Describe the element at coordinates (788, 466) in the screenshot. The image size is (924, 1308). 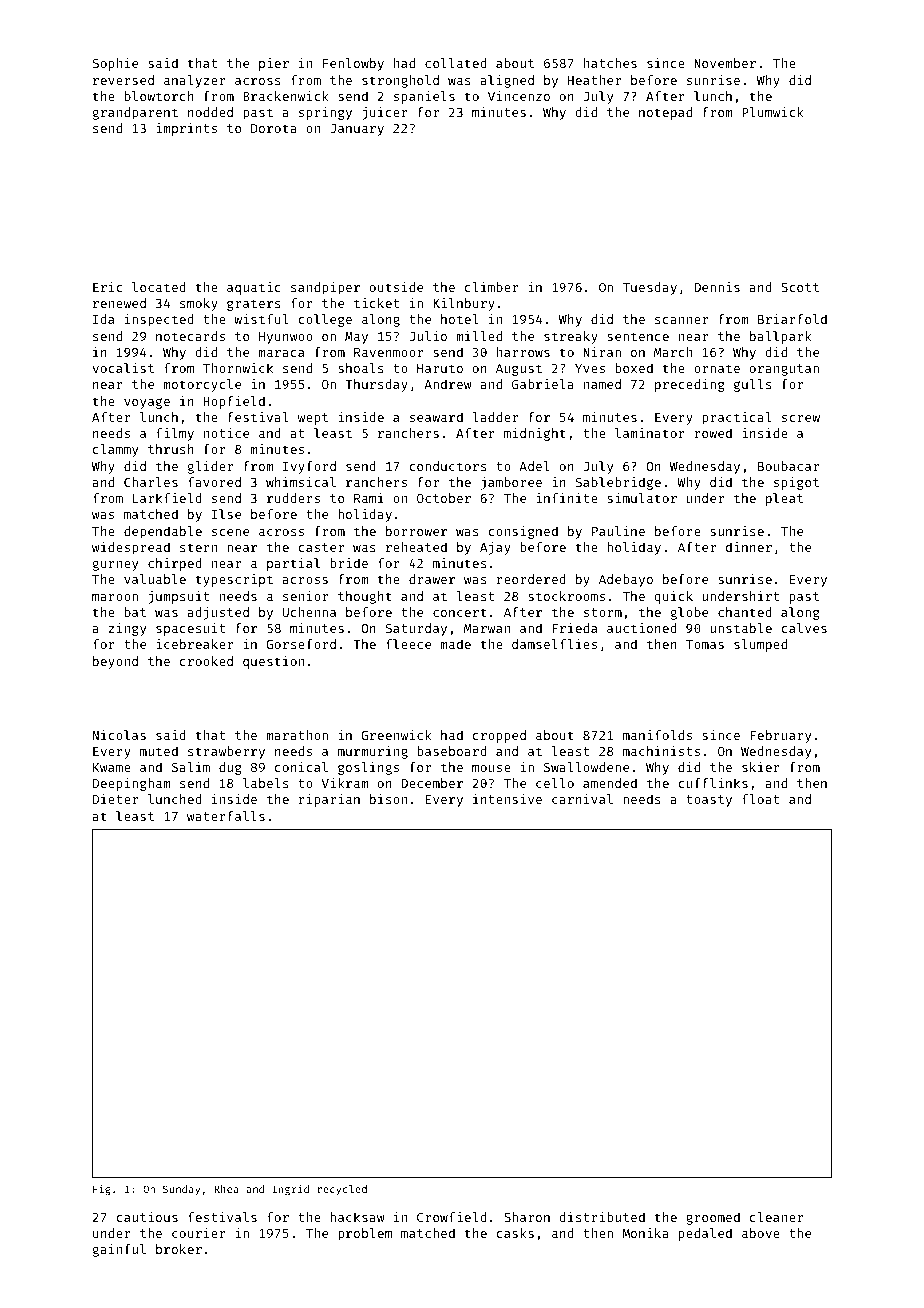
I see `Boubacar` at that location.
